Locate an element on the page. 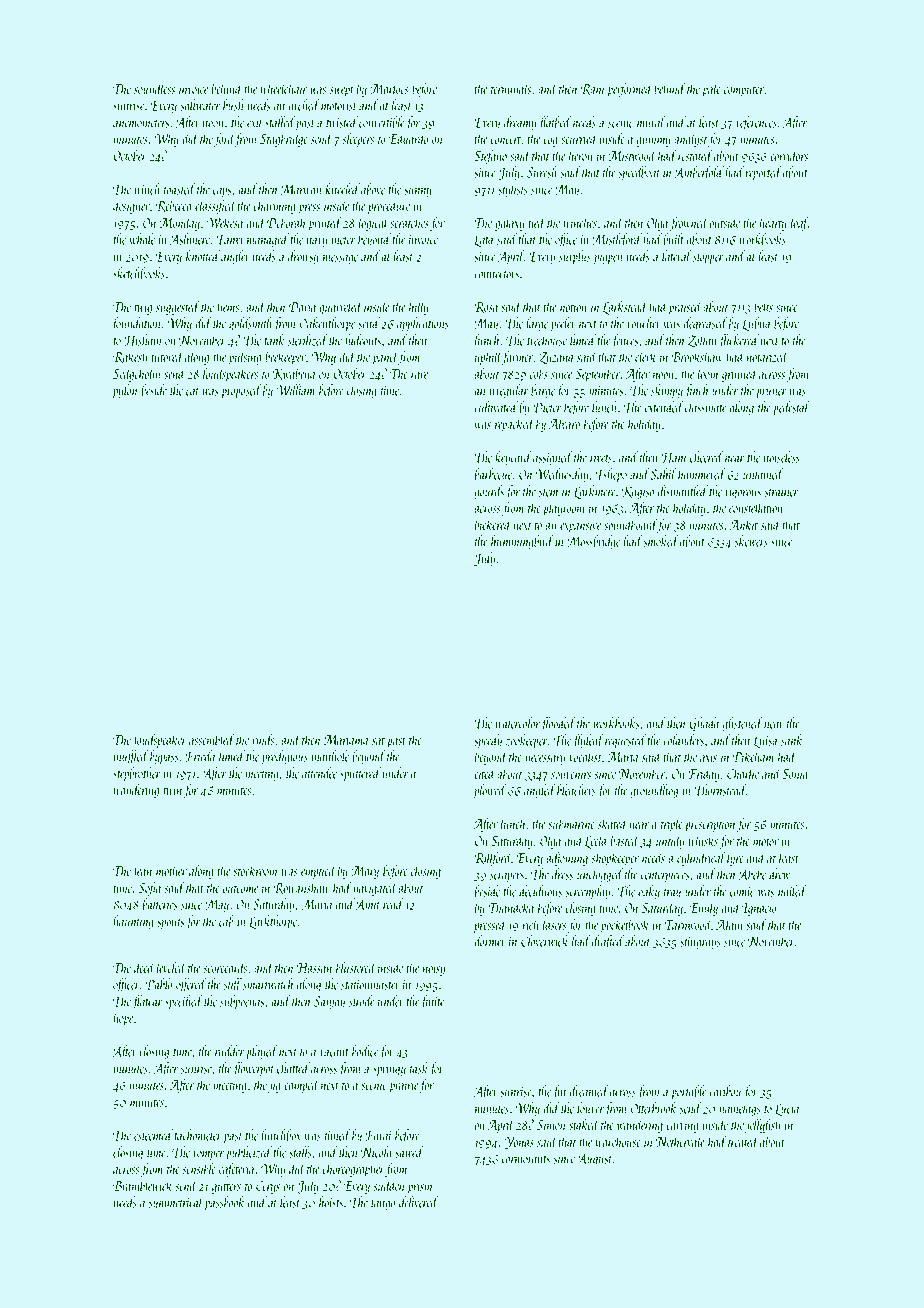 The image size is (924, 1308). Ignacio is located at coordinates (759, 909).
